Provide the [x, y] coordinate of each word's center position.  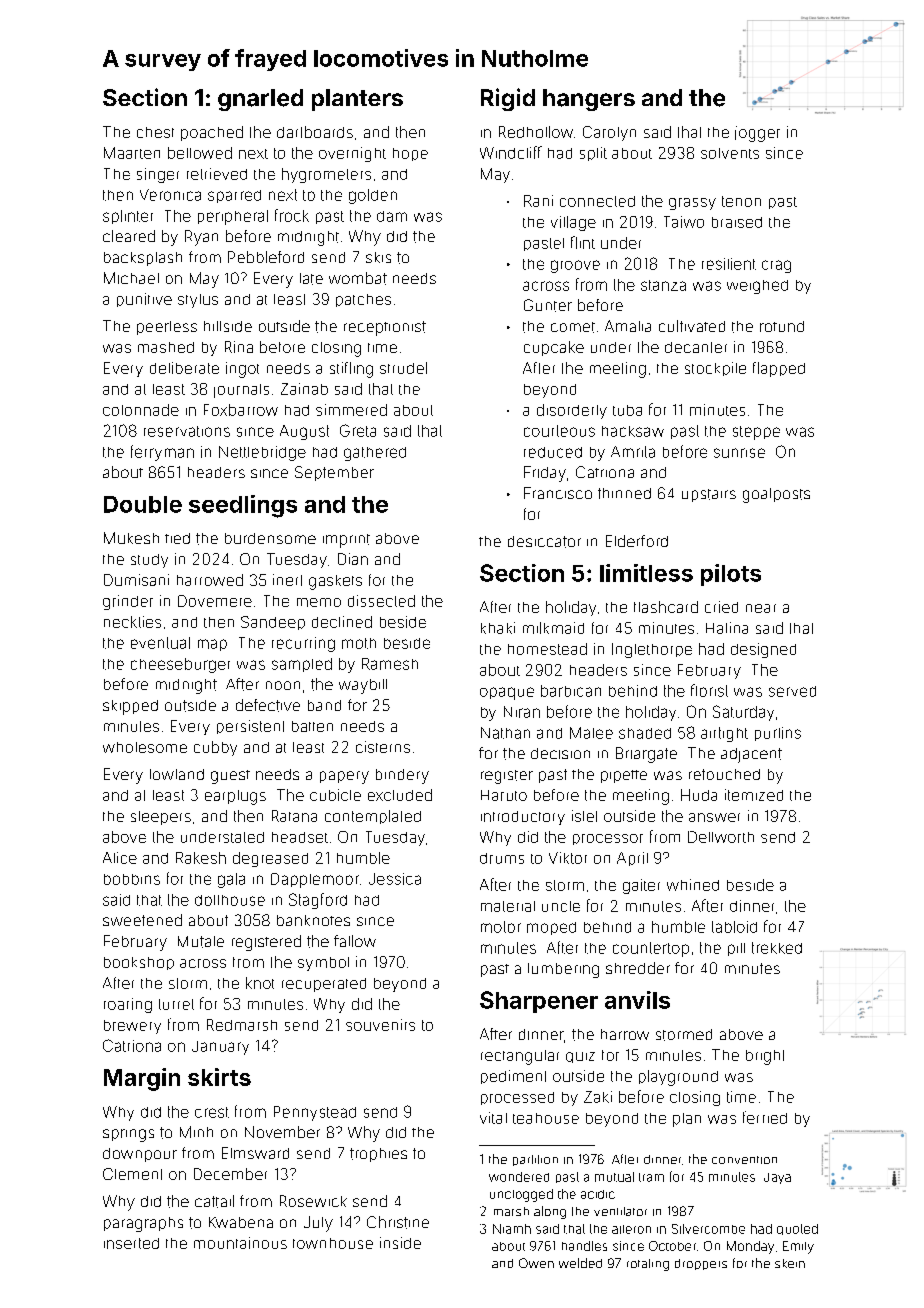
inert [287, 580]
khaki [498, 628]
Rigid [508, 99]
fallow [355, 941]
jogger [757, 134]
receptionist [385, 328]
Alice [120, 858]
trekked [777, 948]
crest [212, 1112]
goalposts [776, 495]
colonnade [141, 410]
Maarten [132, 153]
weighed [757, 287]
